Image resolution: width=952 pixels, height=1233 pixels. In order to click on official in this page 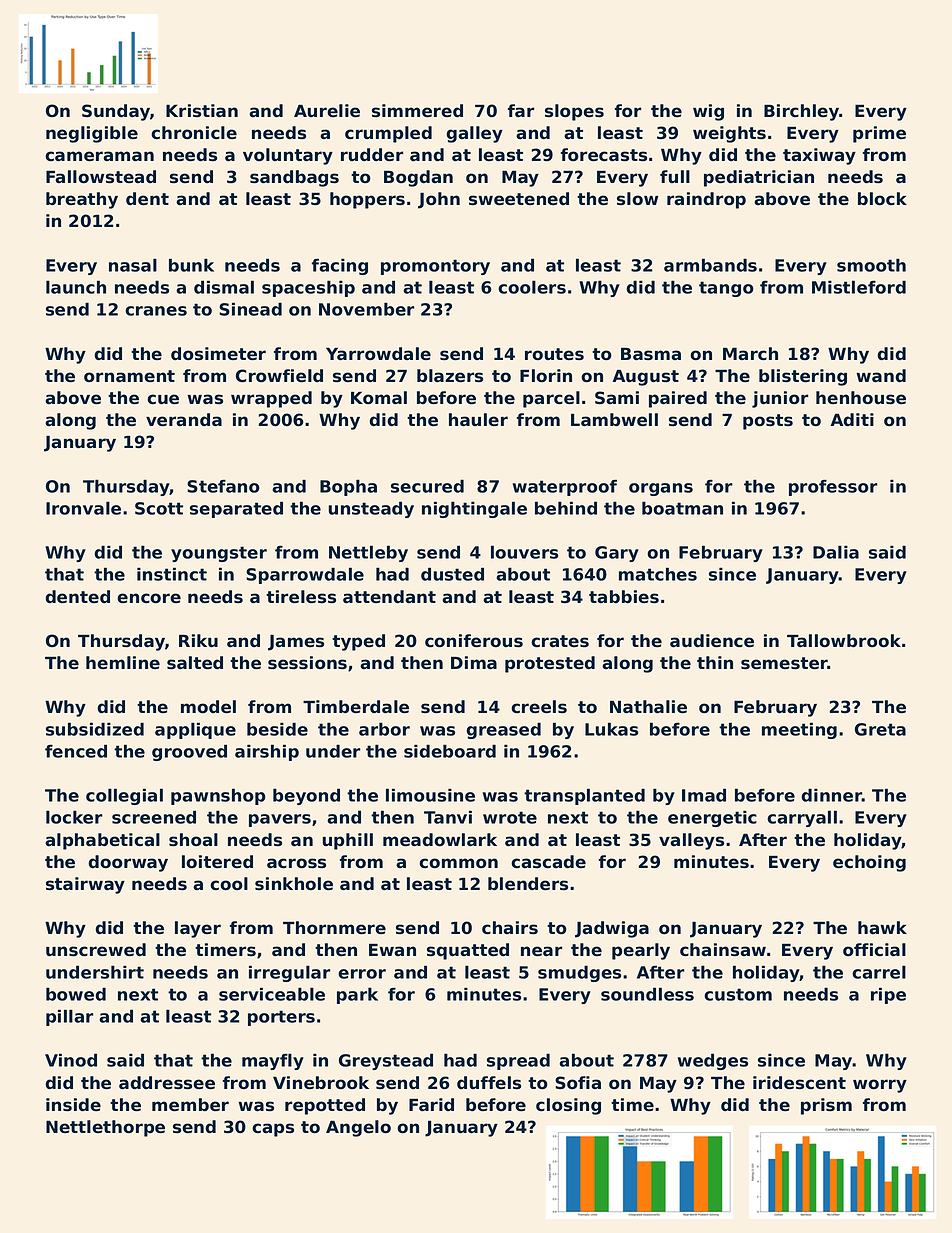, I will do `click(874, 950)`.
